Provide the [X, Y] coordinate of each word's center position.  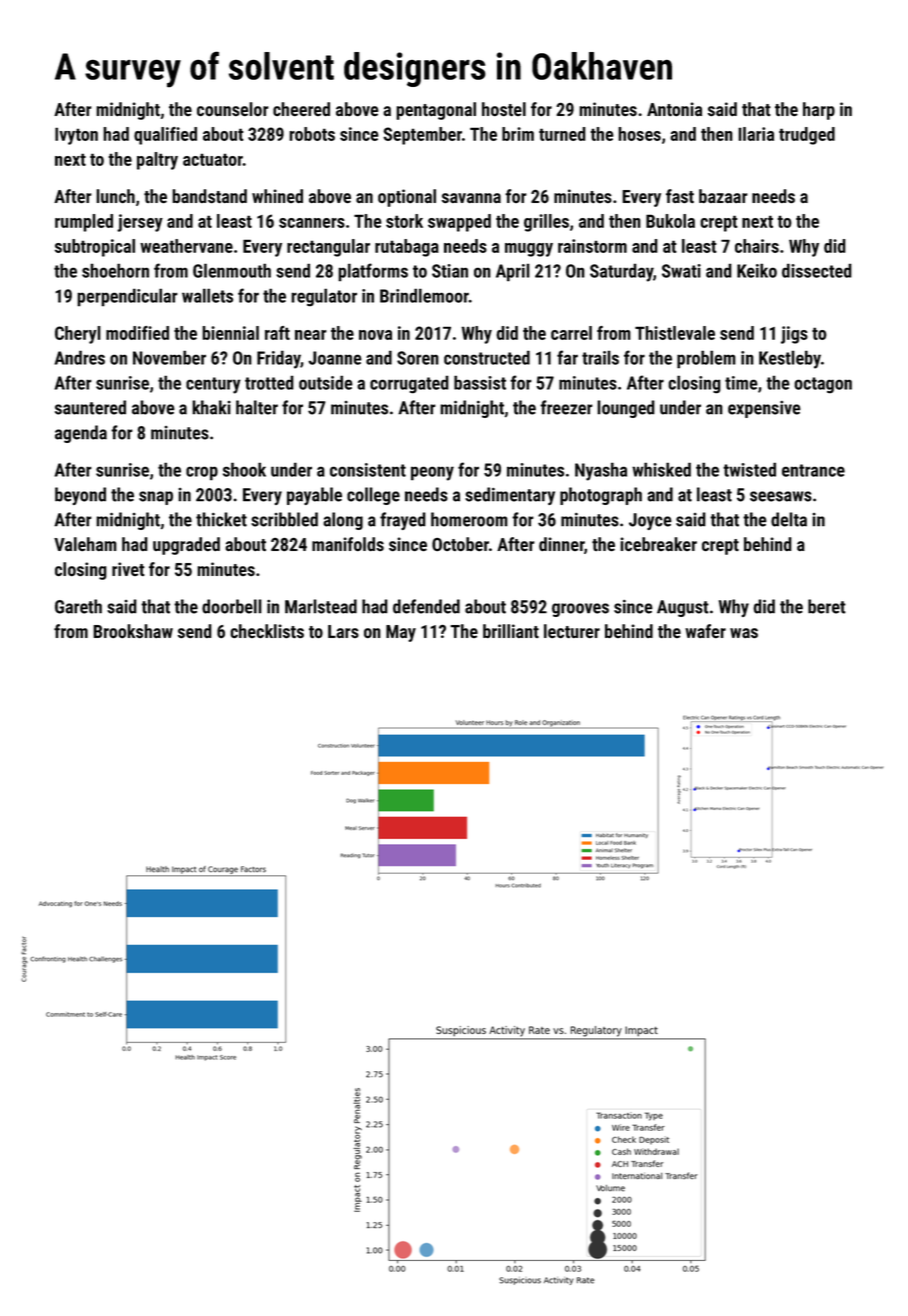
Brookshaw [133, 631]
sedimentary [510, 496]
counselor [233, 109]
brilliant [511, 631]
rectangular [328, 248]
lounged [626, 409]
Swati [681, 271]
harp [819, 111]
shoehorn [115, 270]
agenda [81, 434]
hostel [504, 109]
